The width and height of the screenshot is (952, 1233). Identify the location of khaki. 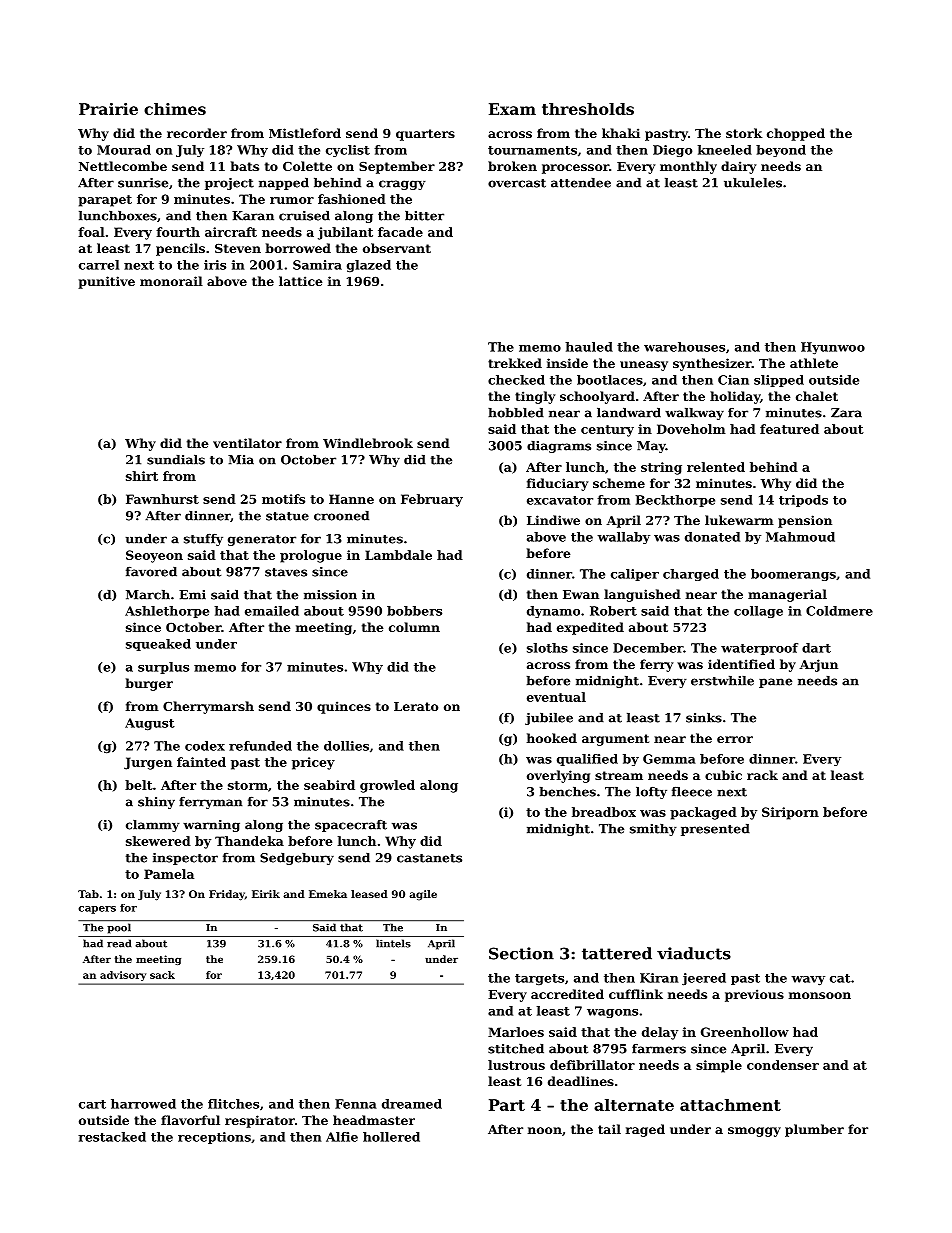
(621, 133).
